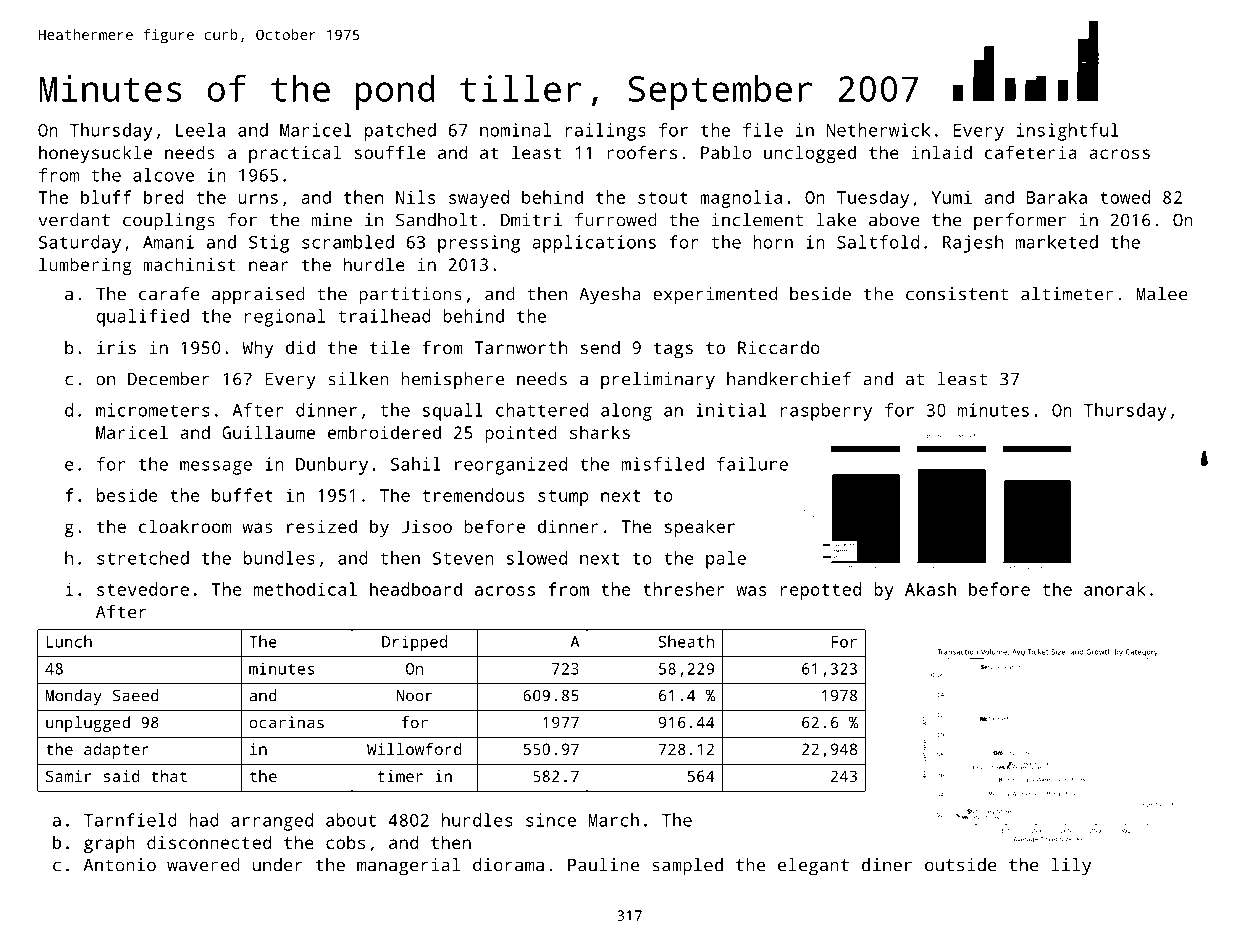  Describe the element at coordinates (269, 244) in the image. I see `Stig` at that location.
